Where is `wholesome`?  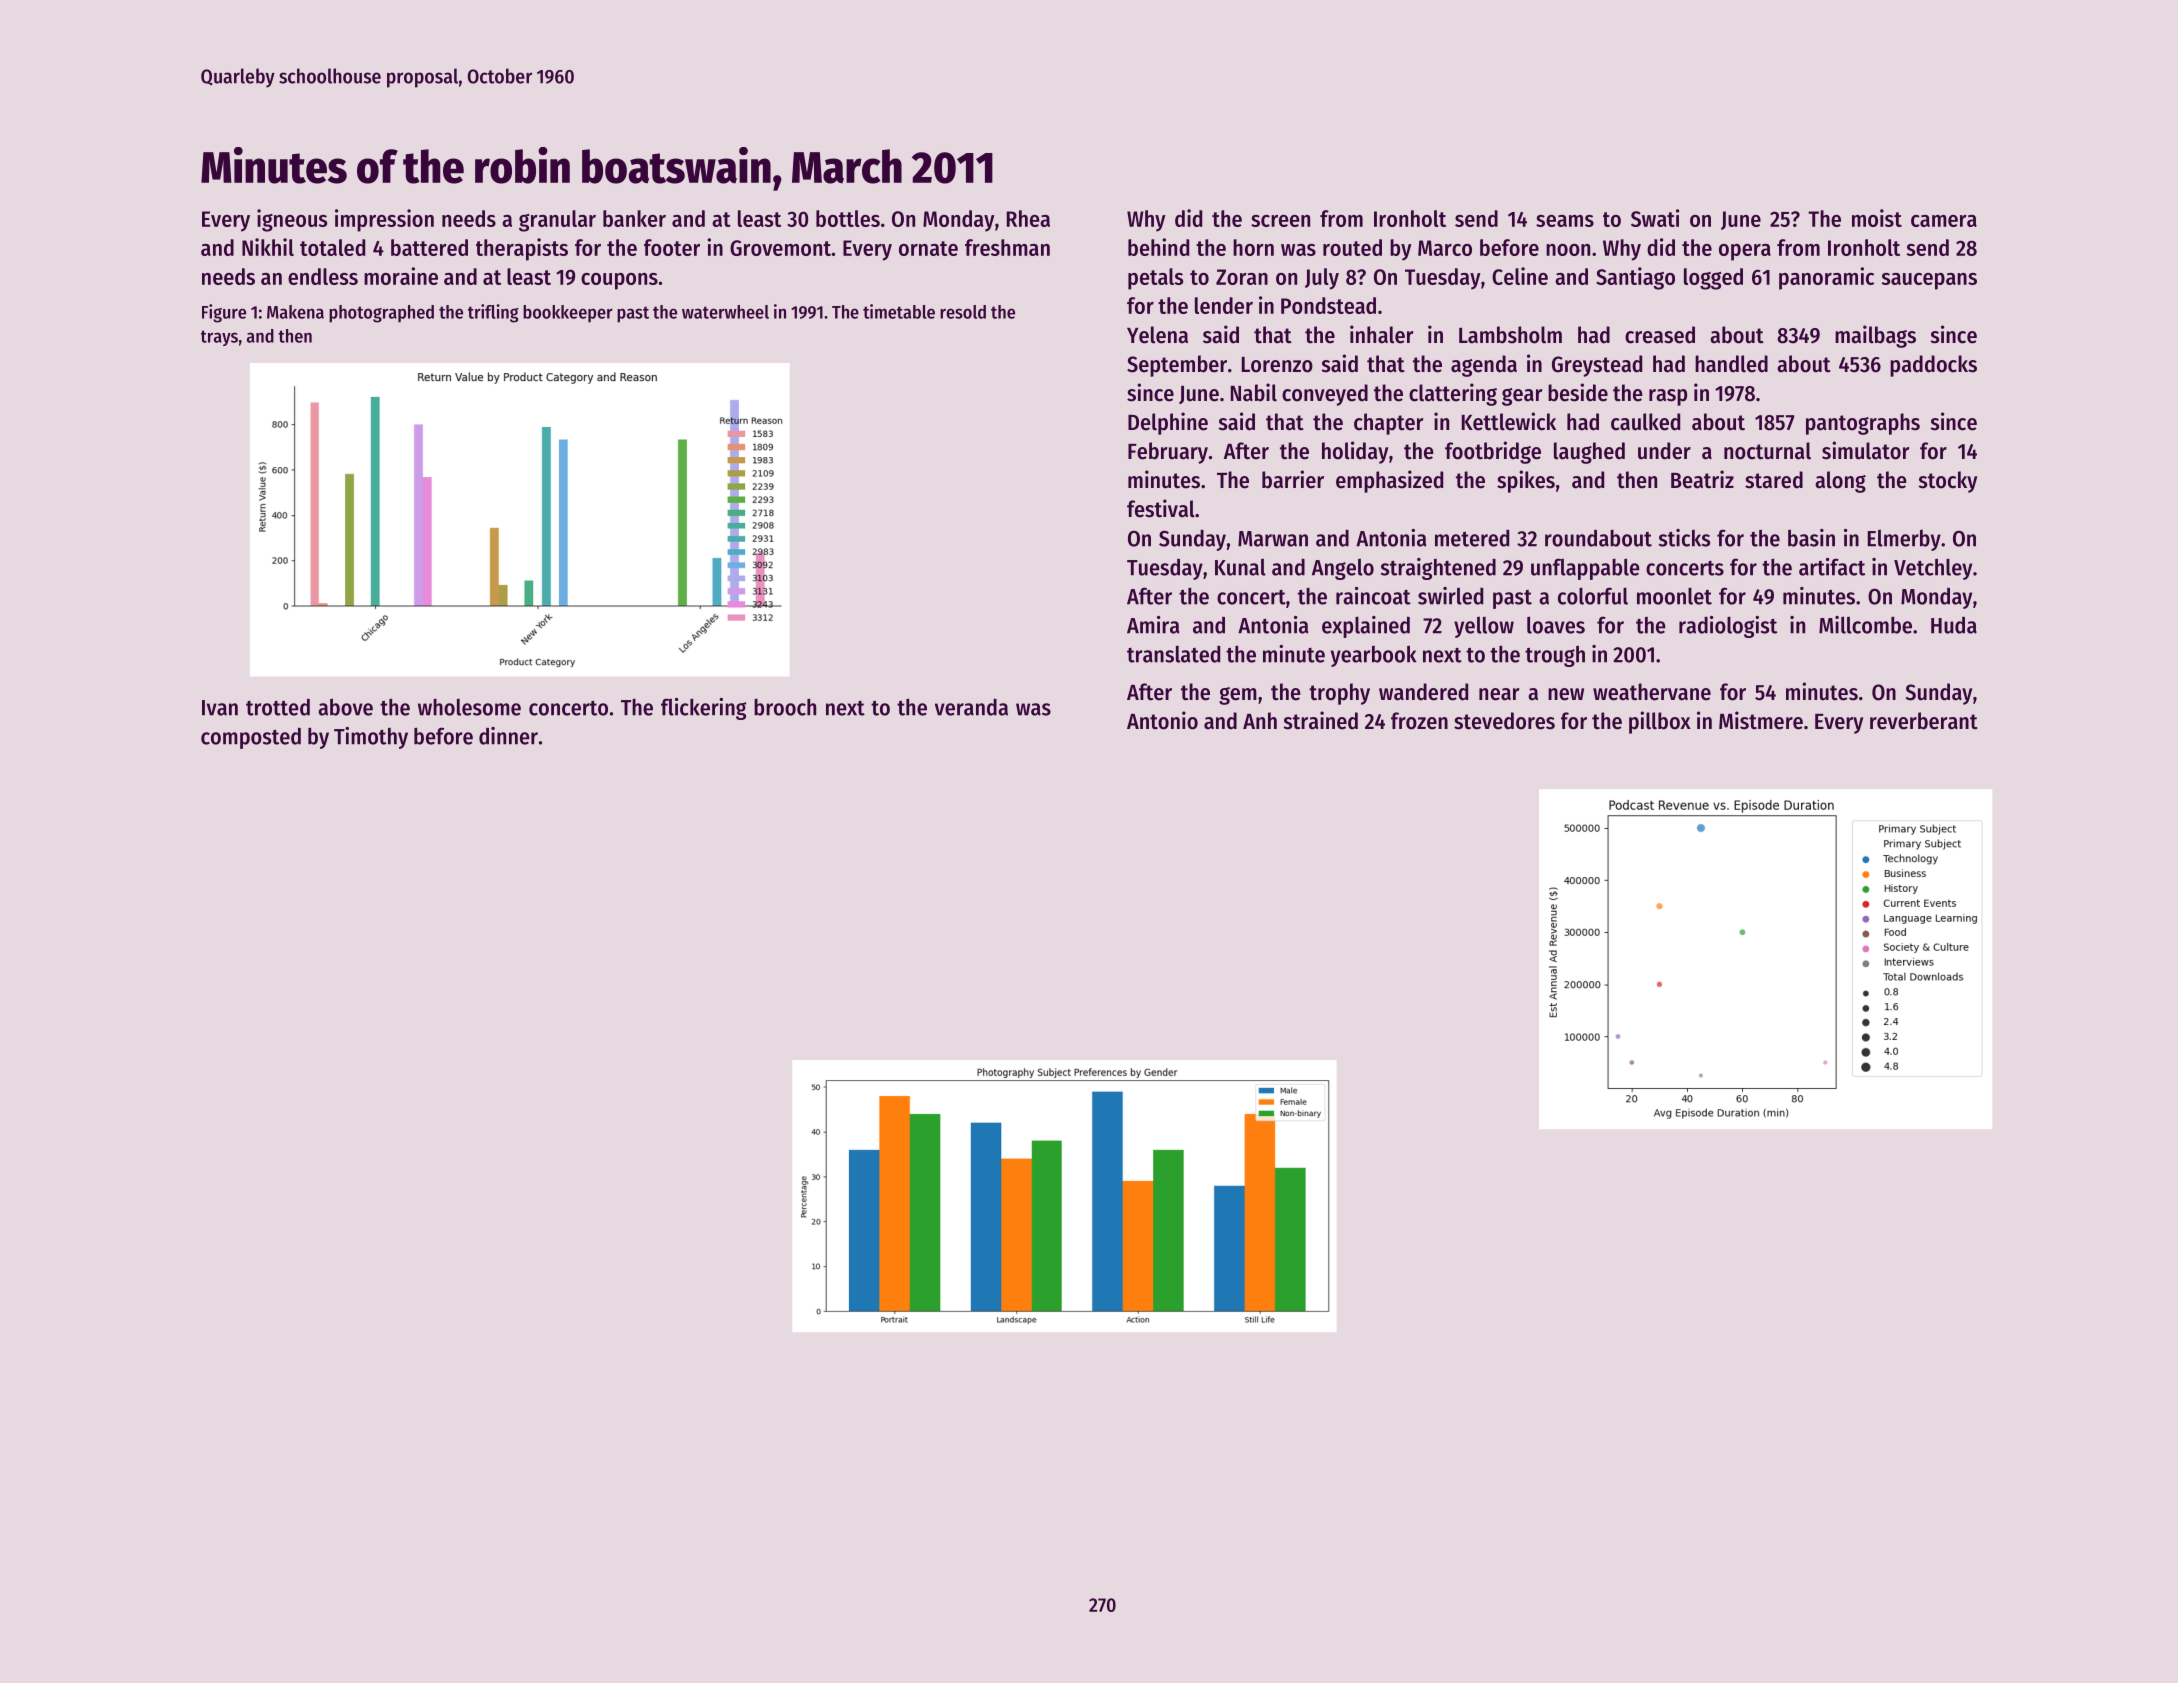
wholesome is located at coordinates (469, 707).
